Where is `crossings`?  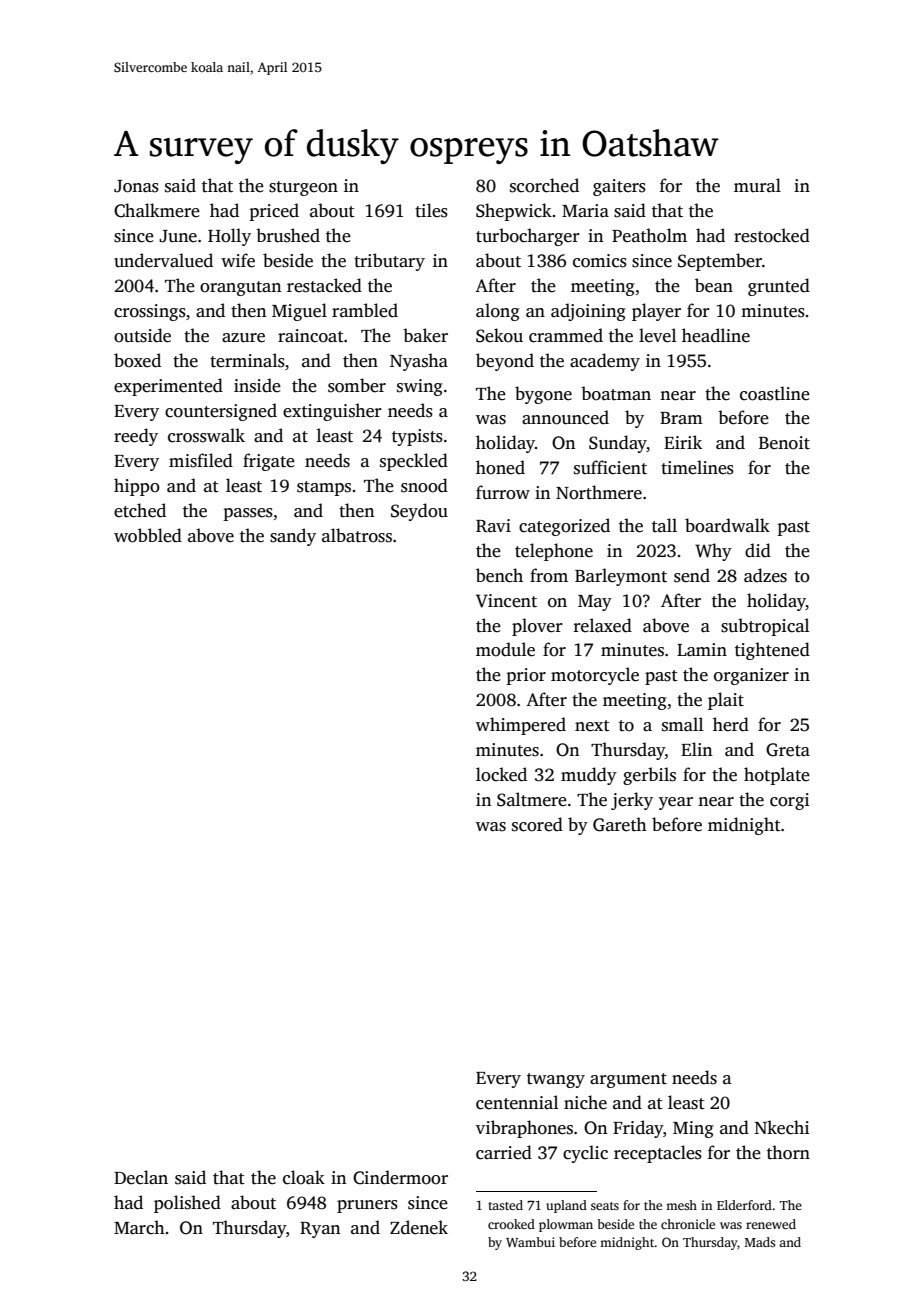
crossings is located at coordinates (150, 312).
